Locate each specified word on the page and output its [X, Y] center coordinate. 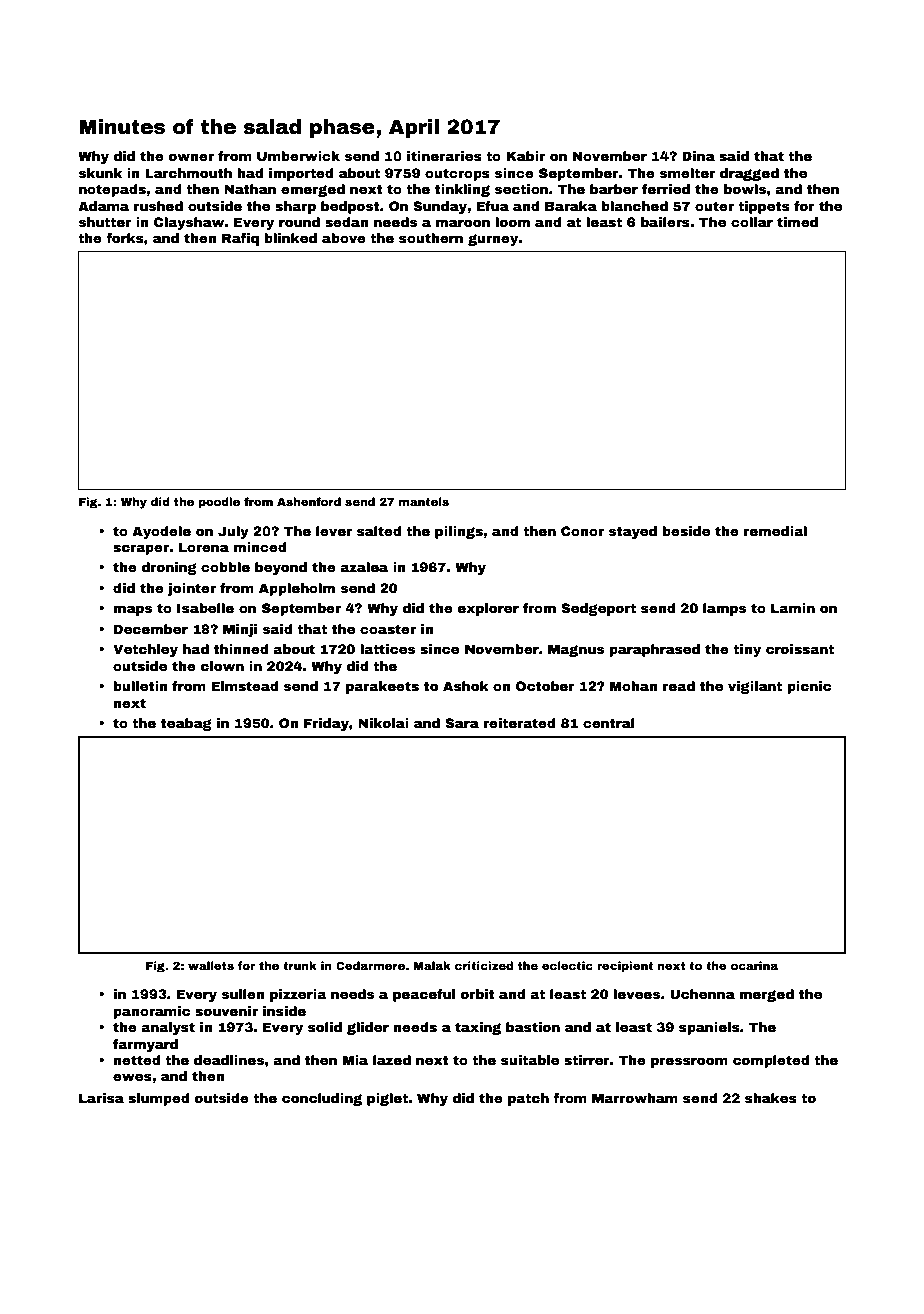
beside [686, 531]
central [609, 723]
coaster [388, 629]
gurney [493, 240]
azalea [364, 567]
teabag [186, 724]
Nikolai [383, 723]
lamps [724, 609]
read [679, 686]
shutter [105, 222]
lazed [392, 1060]
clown [222, 666]
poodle [219, 503]
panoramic [151, 1012]
